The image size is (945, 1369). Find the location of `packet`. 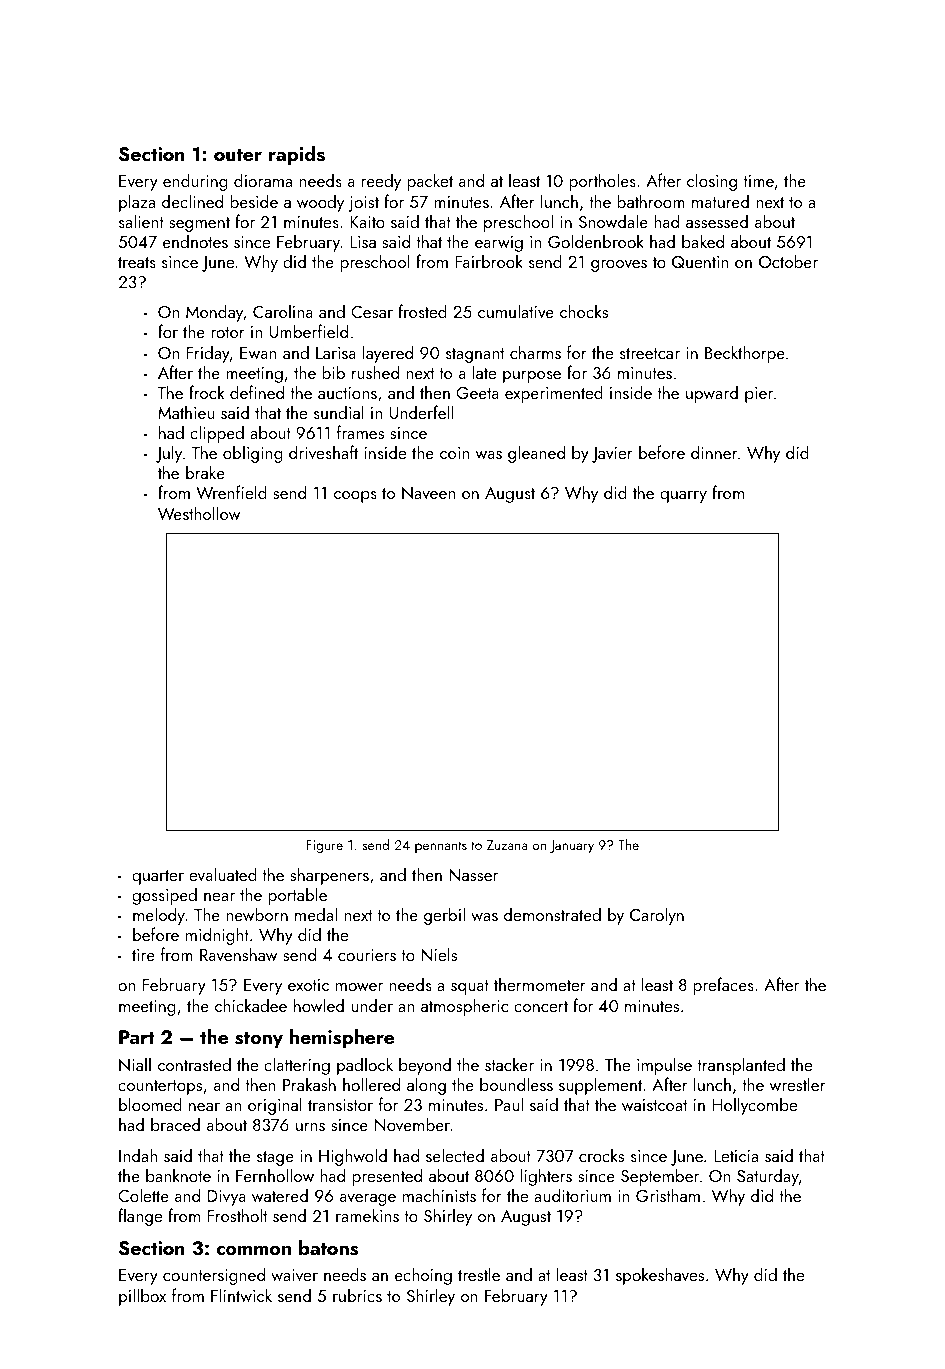

packet is located at coordinates (430, 182).
